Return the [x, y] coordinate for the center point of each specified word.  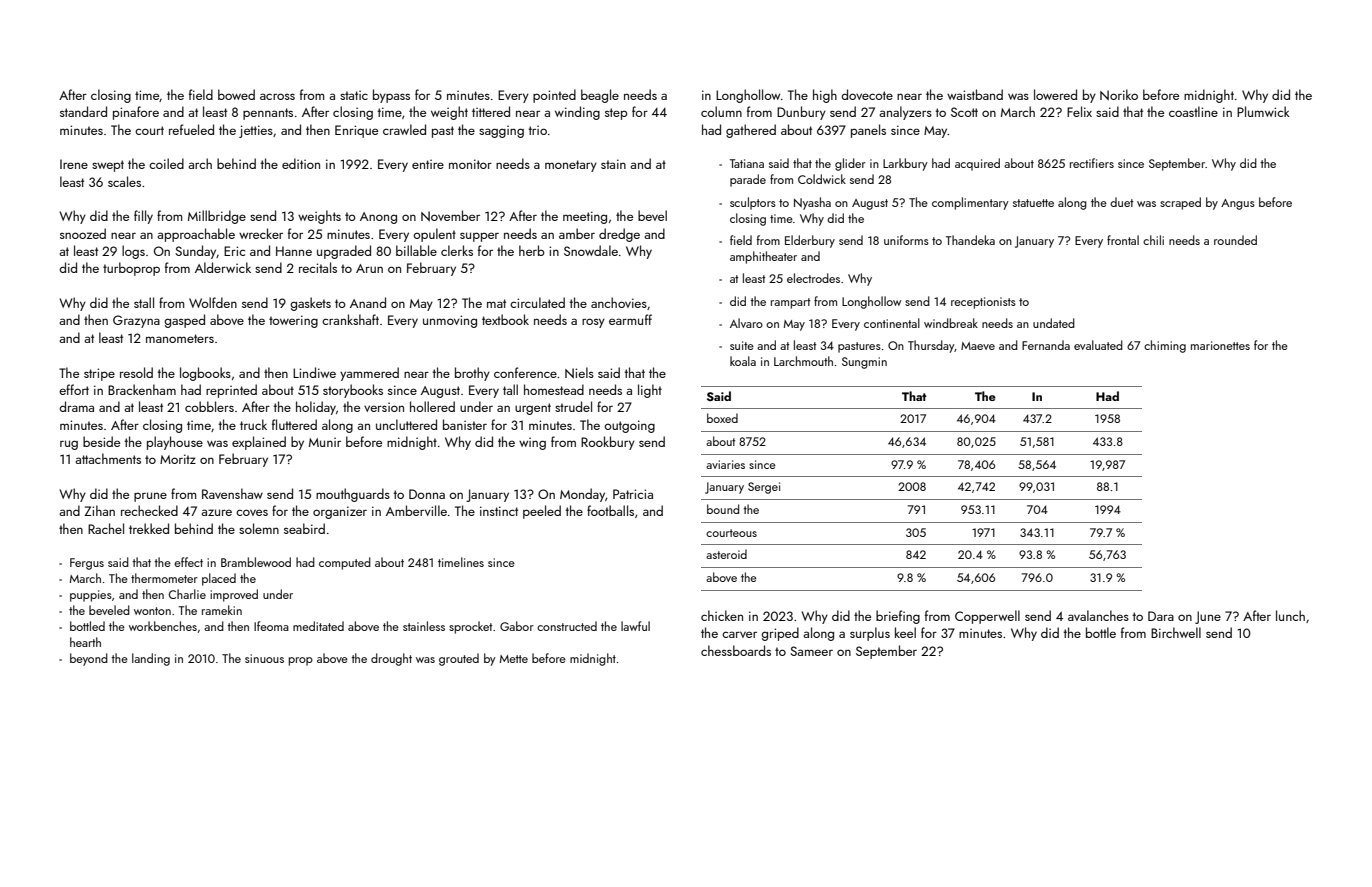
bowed [236, 94]
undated [1054, 323]
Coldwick [822, 179]
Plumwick [1263, 111]
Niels [579, 373]
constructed [567, 626]
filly [143, 217]
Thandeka [970, 240]
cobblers [209, 406]
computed [345, 563]
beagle [600, 96]
